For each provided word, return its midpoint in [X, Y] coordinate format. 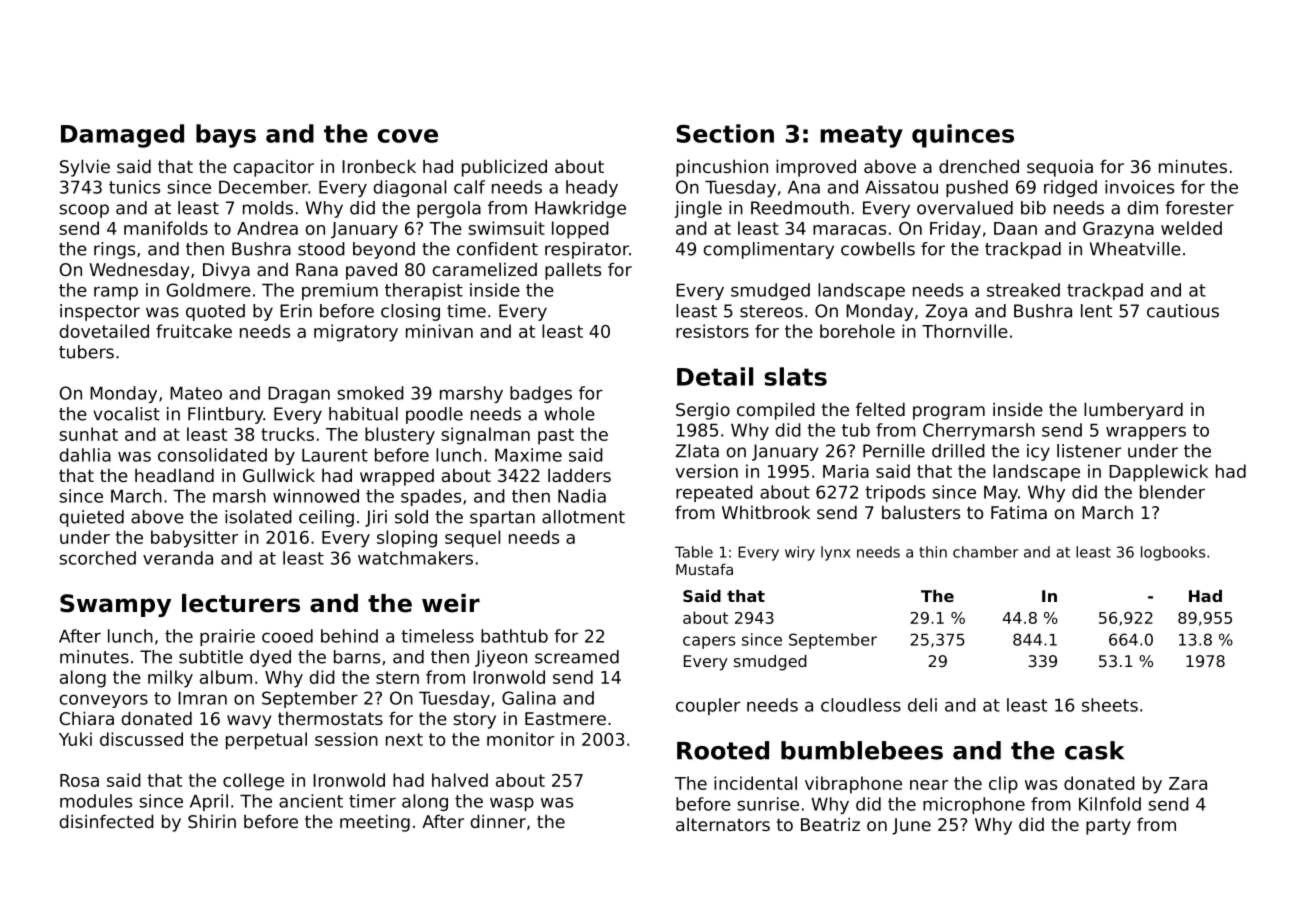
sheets [1110, 705]
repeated [714, 493]
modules [96, 801]
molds [268, 208]
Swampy [115, 605]
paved [371, 271]
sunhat [88, 434]
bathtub [514, 636]
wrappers [1146, 433]
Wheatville [1135, 249]
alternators [723, 824]
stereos [771, 311]
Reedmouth [800, 208]
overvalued [965, 208]
